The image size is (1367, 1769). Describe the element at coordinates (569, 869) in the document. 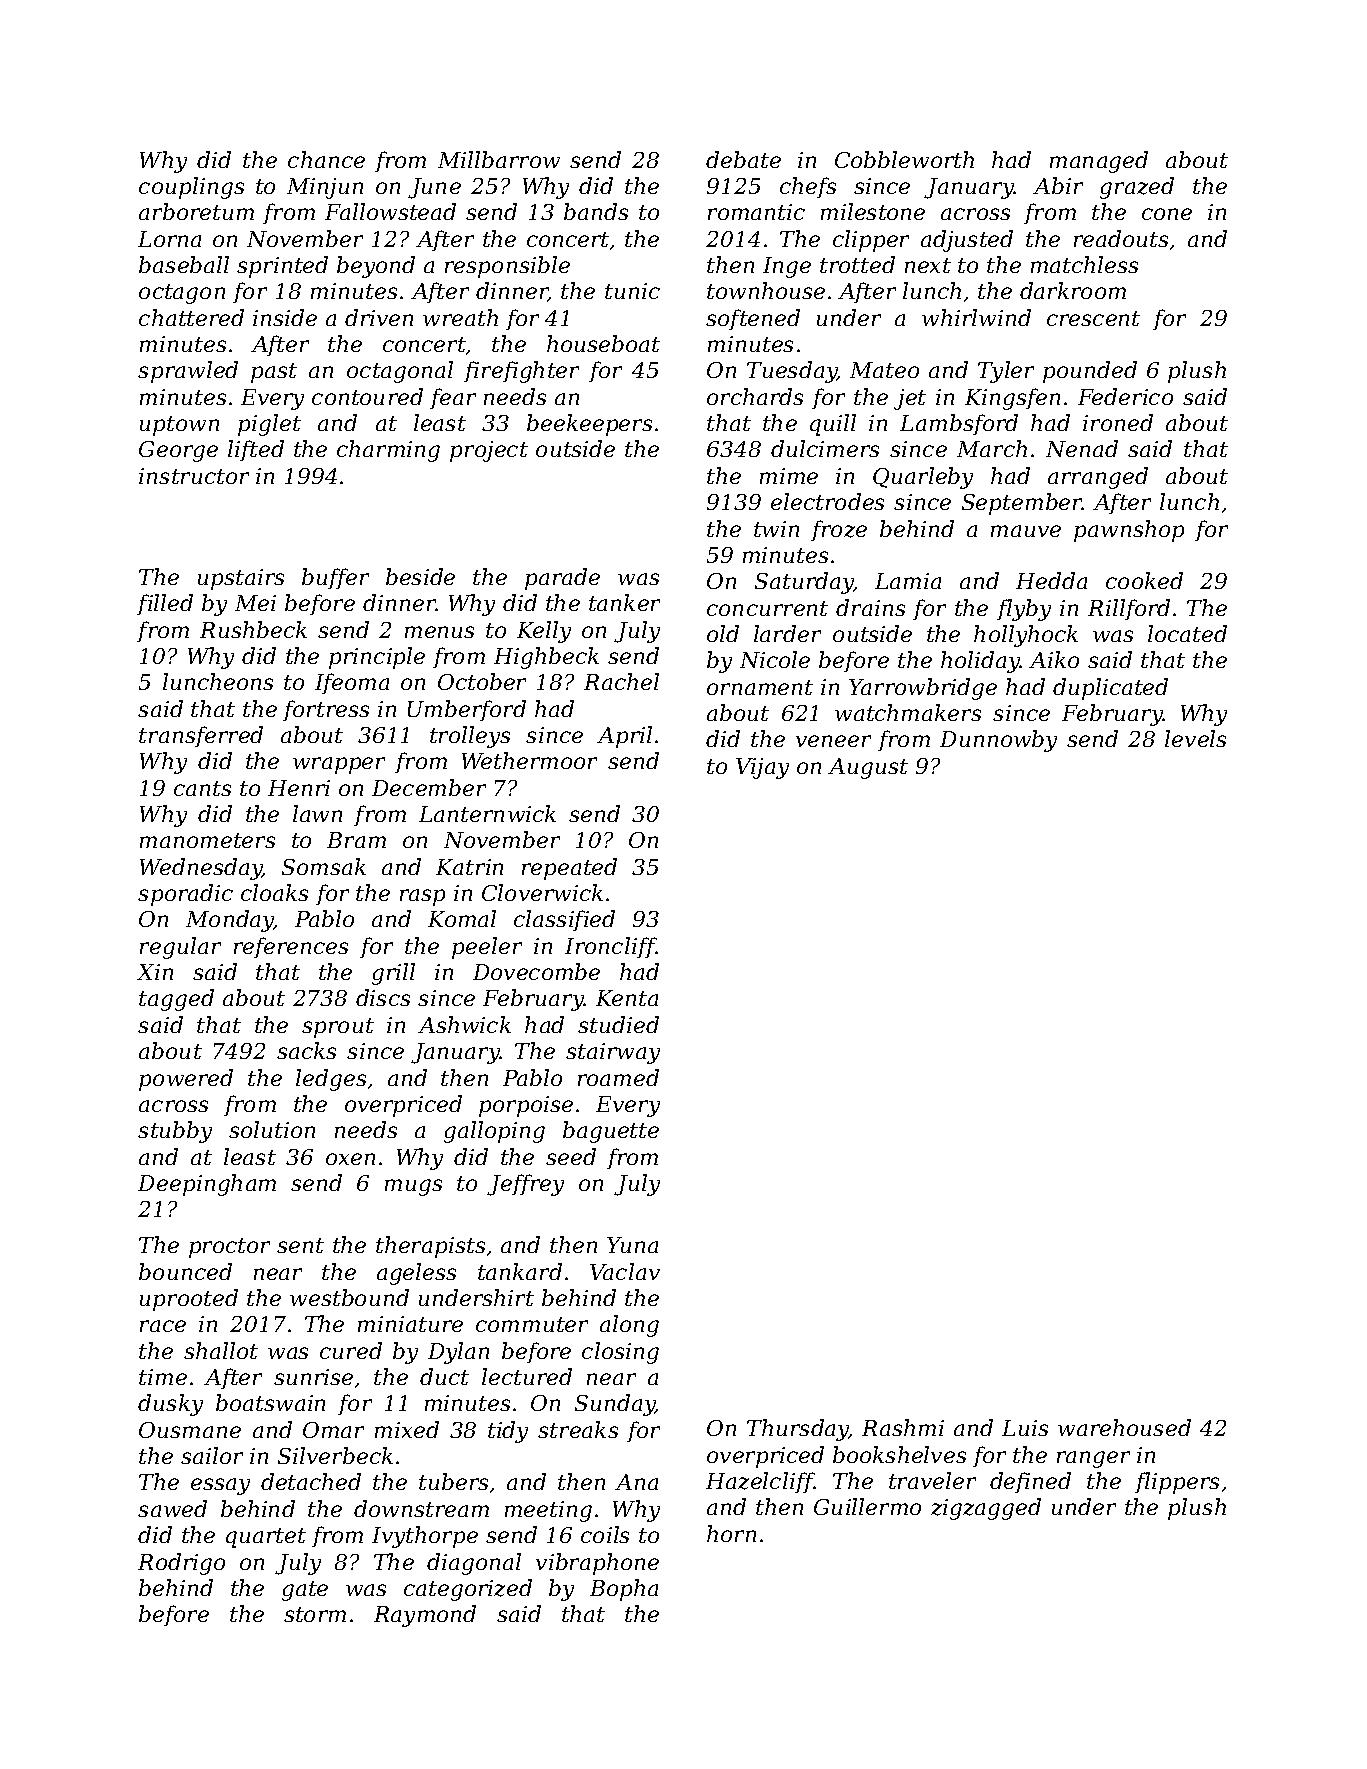

I see `repeated` at that location.
